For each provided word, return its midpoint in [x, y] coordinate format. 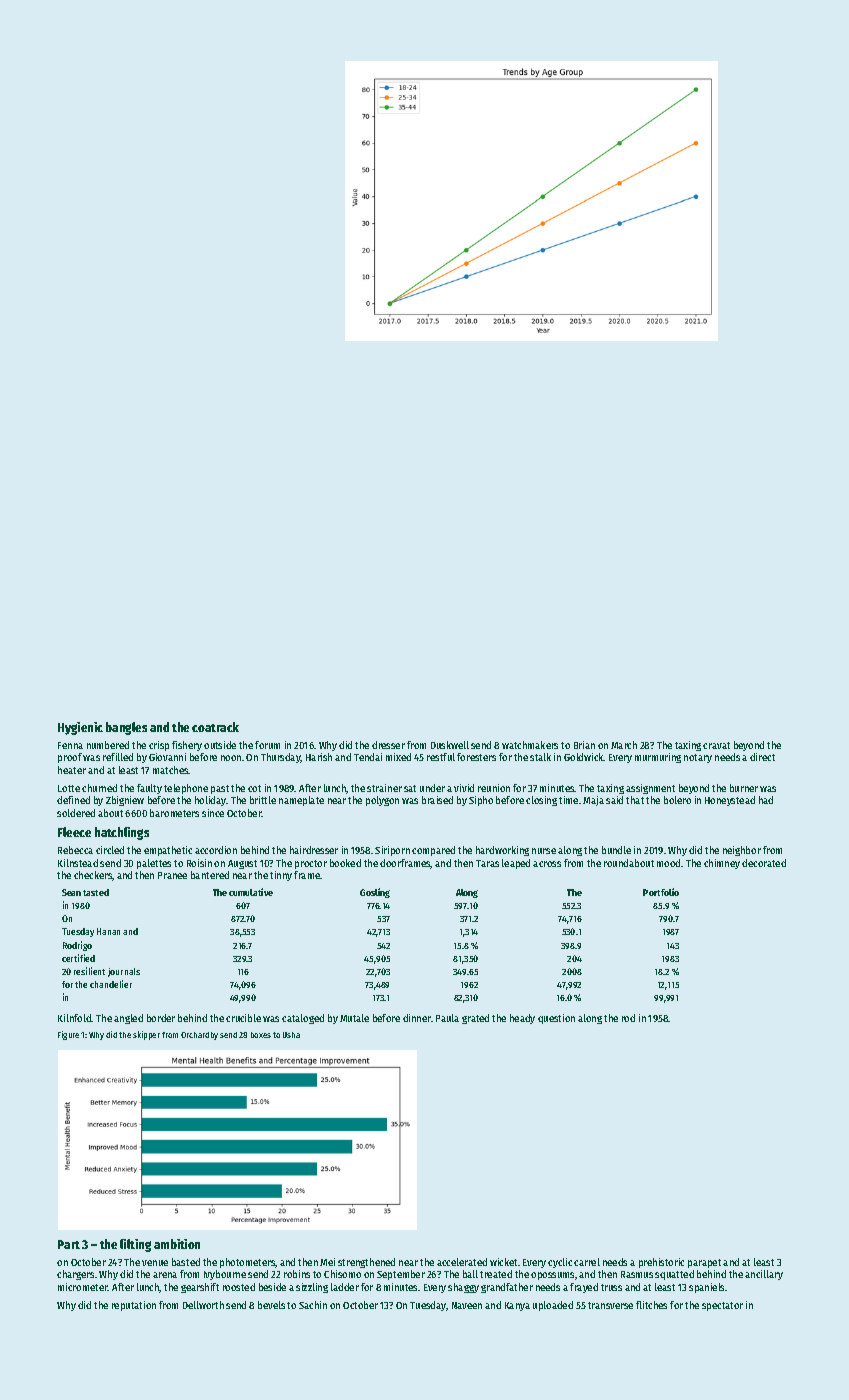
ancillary [764, 1275]
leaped [516, 864]
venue [155, 1263]
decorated [764, 863]
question [556, 1019]
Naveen [467, 1305]
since [213, 813]
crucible [243, 1018]
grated [475, 1019]
